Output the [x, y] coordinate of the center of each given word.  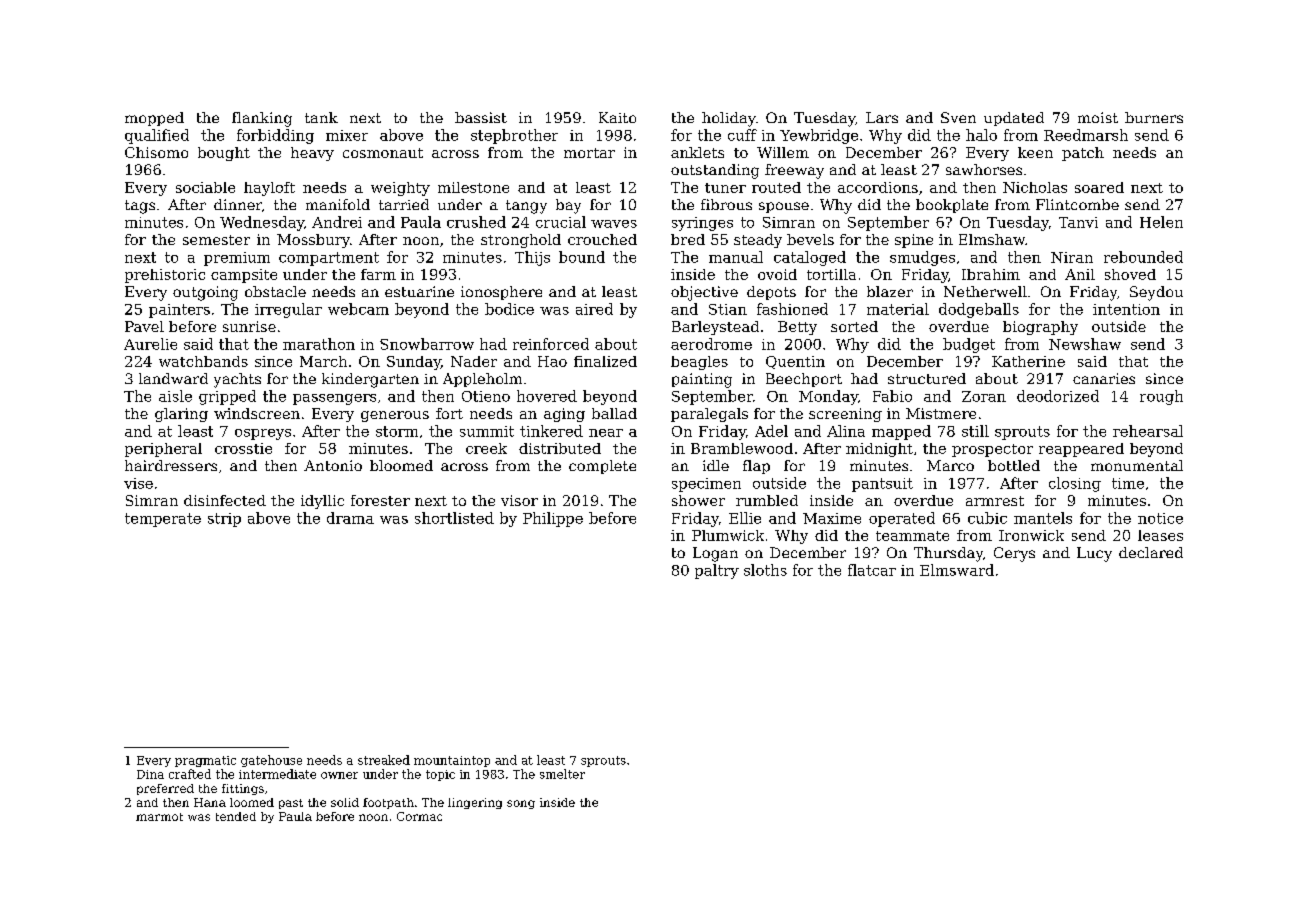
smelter [562, 774]
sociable [205, 187]
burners [1154, 117]
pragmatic [205, 761]
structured [927, 378]
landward [173, 378]
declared [1151, 552]
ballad [614, 413]
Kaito [617, 117]
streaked [384, 760]
